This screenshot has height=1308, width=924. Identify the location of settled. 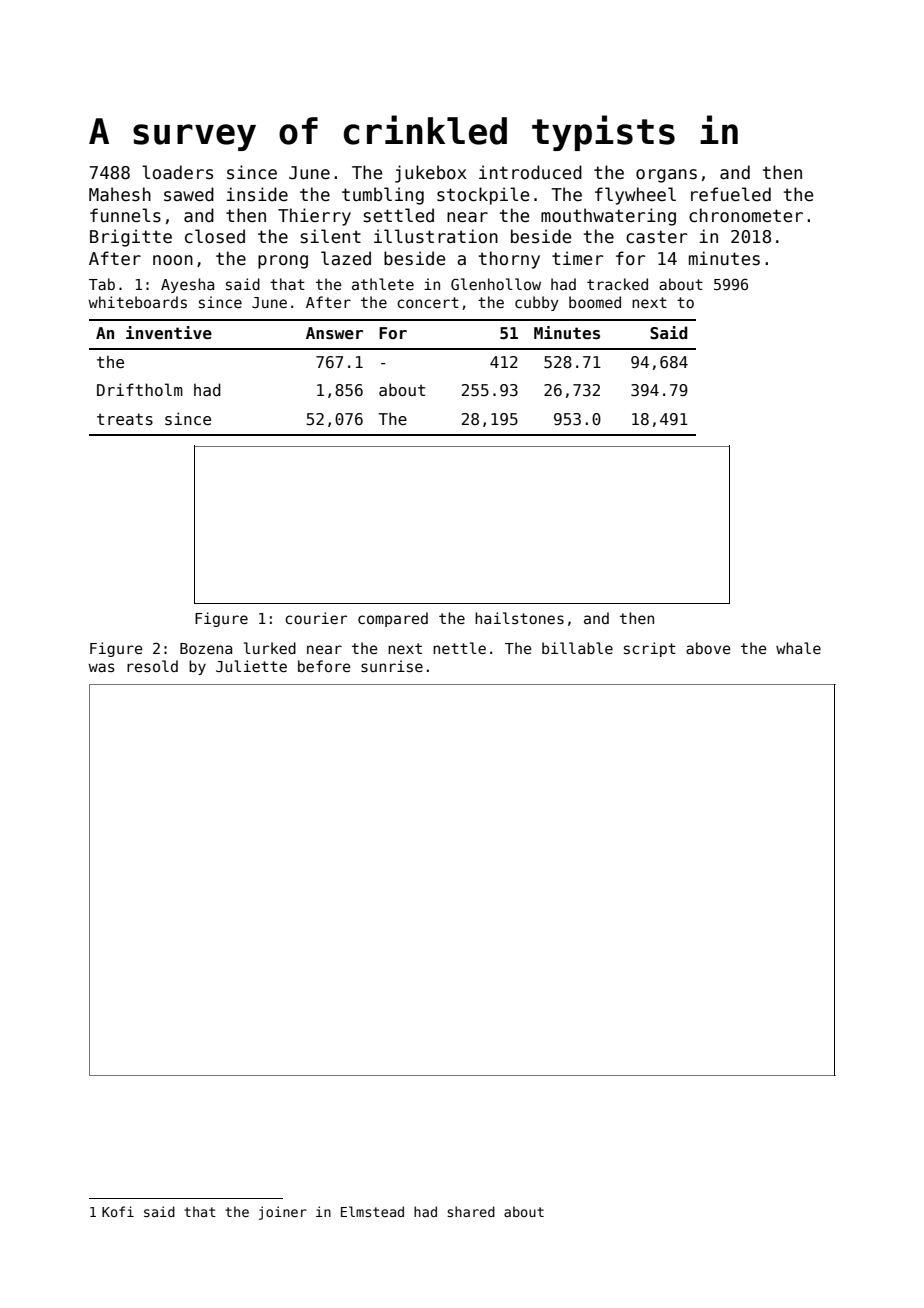
(399, 215).
